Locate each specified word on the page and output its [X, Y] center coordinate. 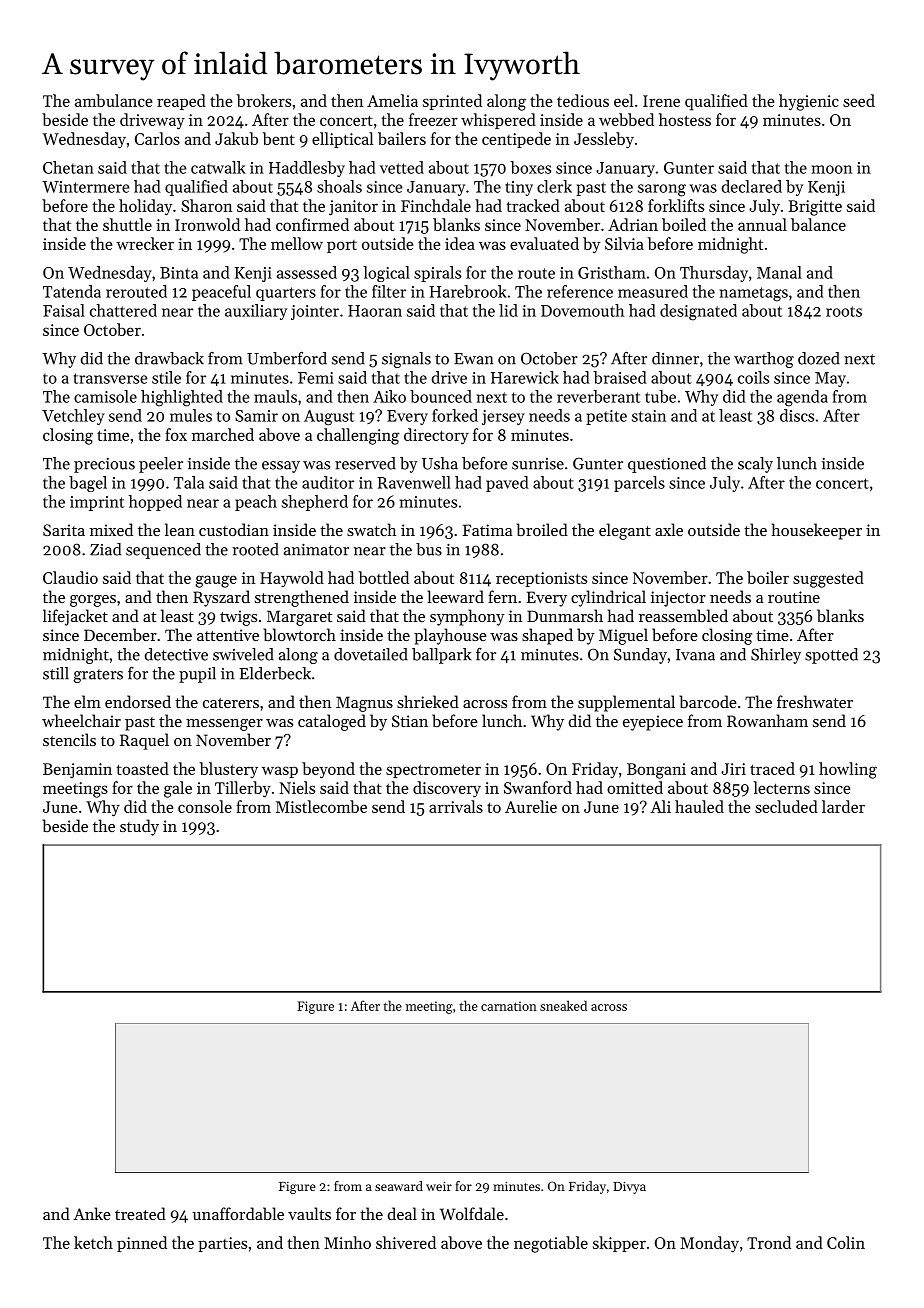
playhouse [450, 636]
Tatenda [72, 291]
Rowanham [767, 720]
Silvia [624, 243]
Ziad [105, 549]
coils [753, 377]
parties [222, 1244]
